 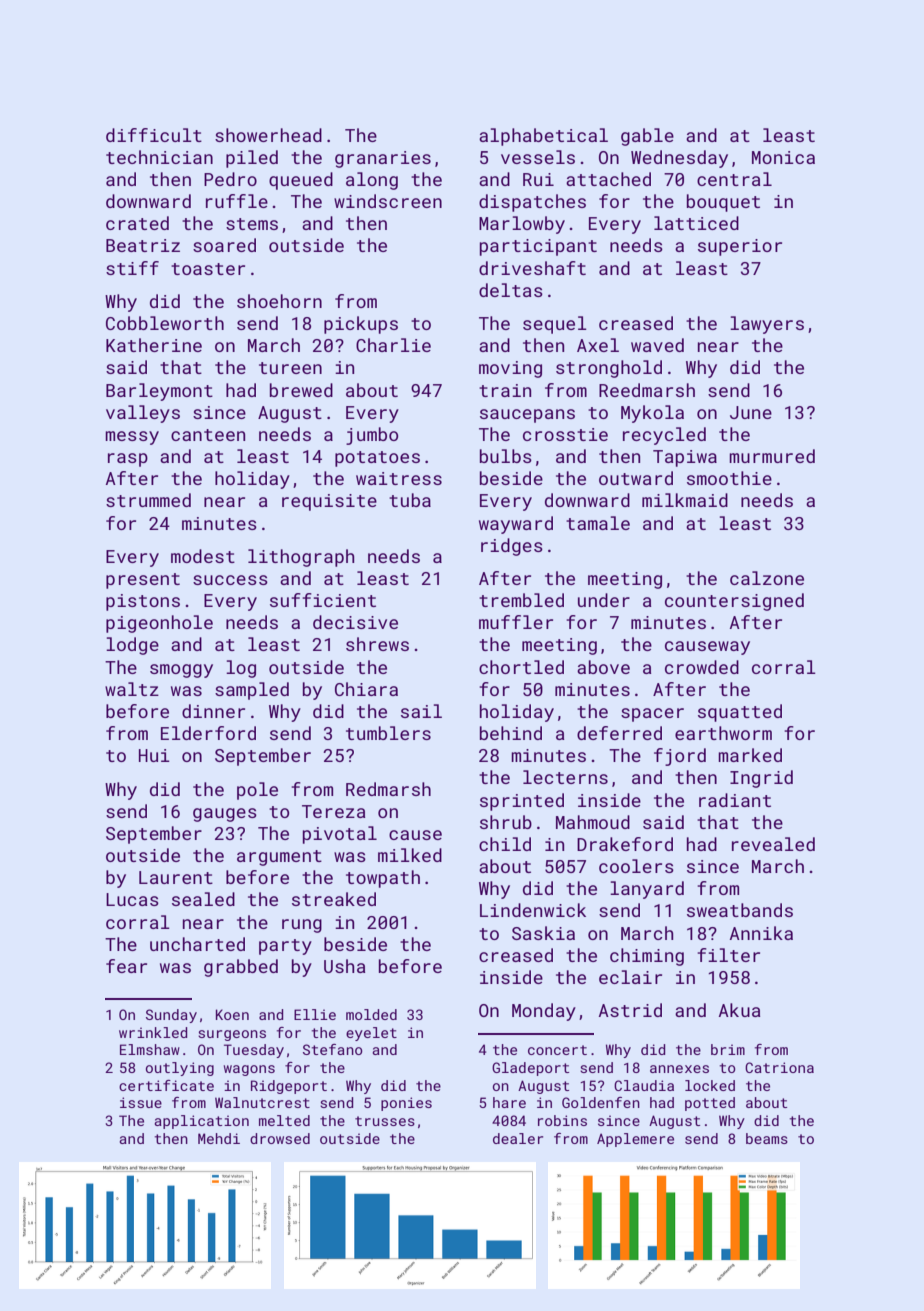 What do you see at coordinates (154, 135) in the image?
I see `difficult` at bounding box center [154, 135].
